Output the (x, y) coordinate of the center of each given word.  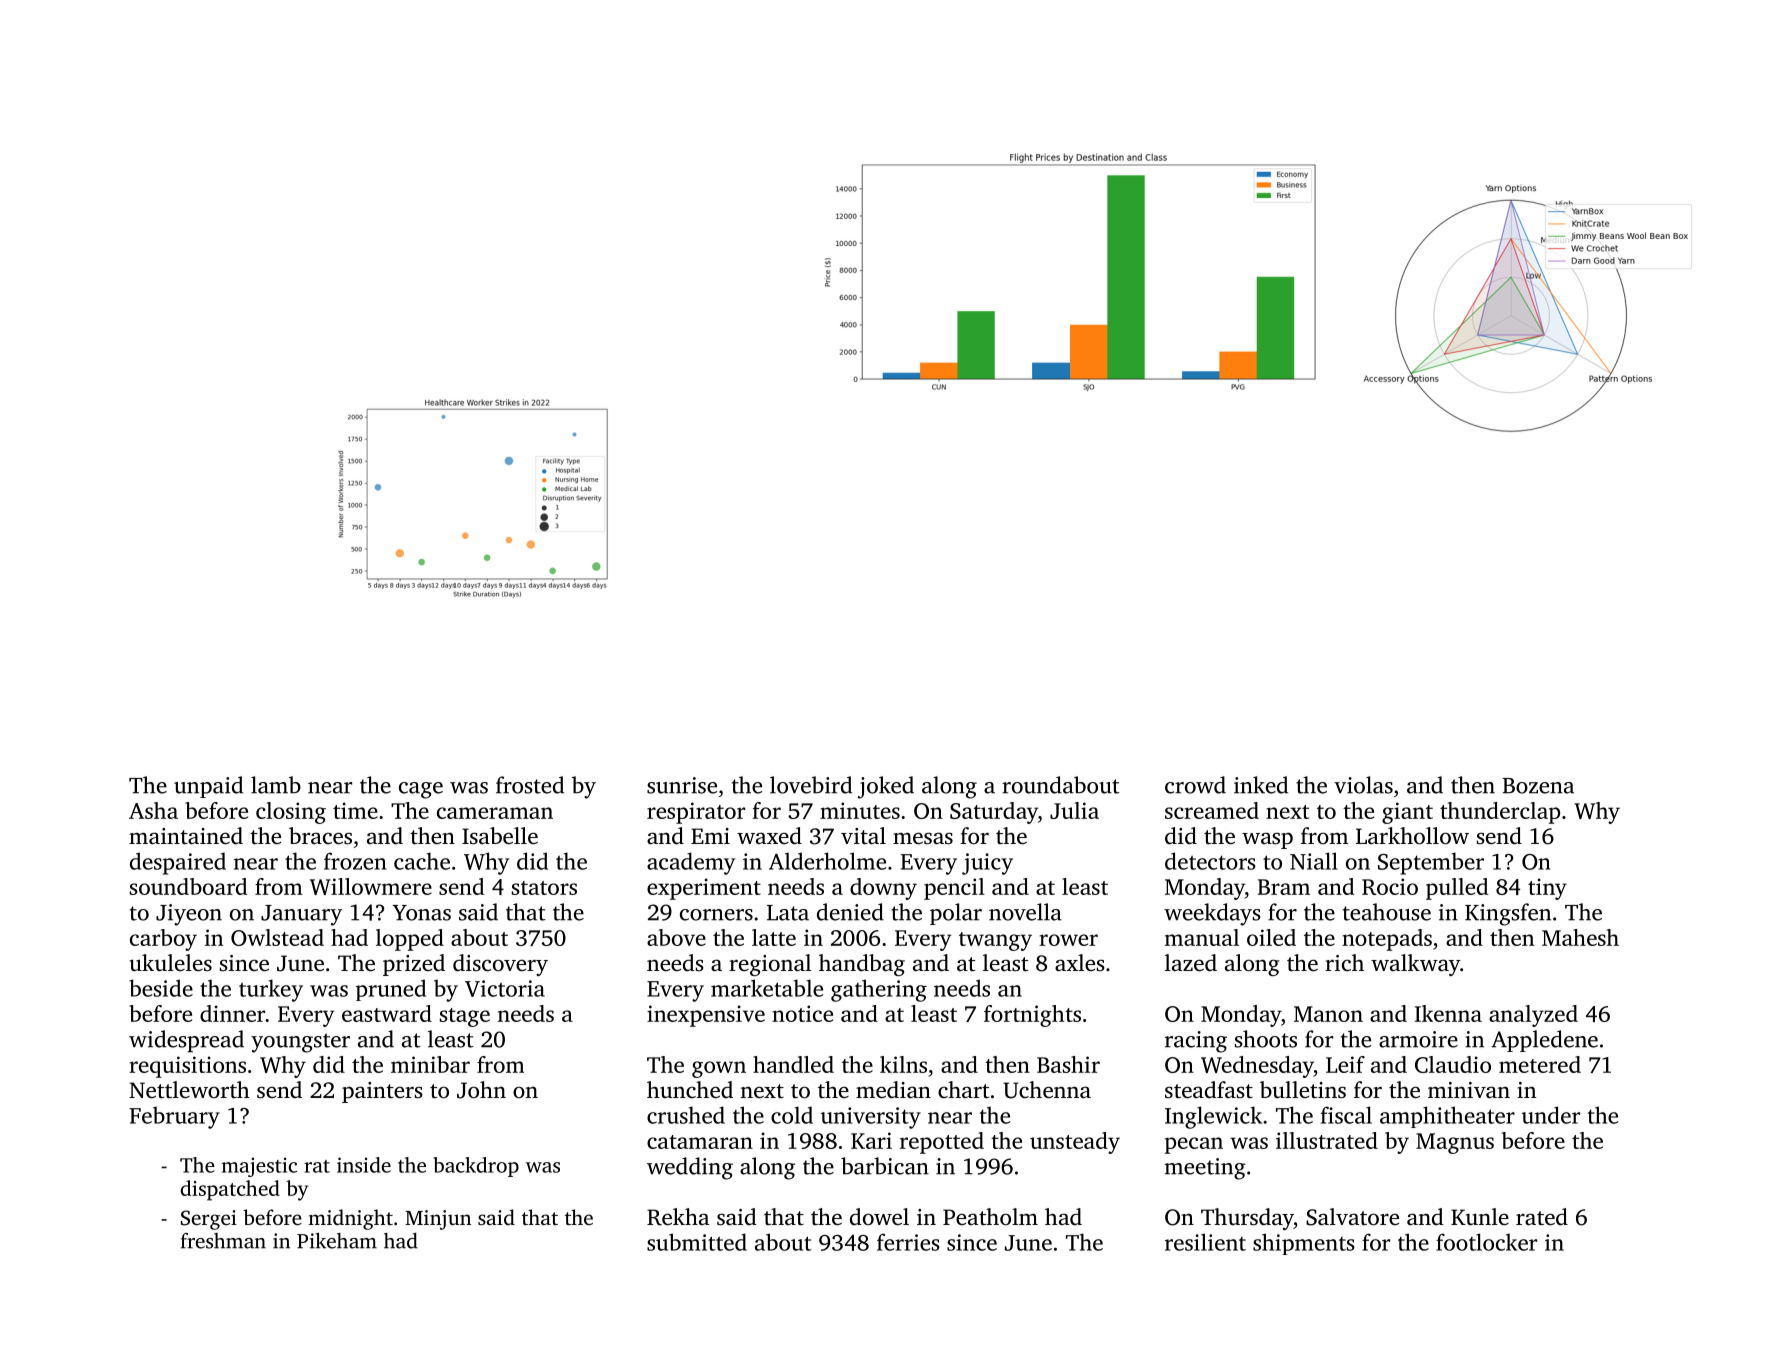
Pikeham (337, 1241)
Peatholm (990, 1216)
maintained (186, 836)
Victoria (505, 988)
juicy (987, 864)
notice (802, 1013)
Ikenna (1448, 1013)
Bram (1284, 887)
